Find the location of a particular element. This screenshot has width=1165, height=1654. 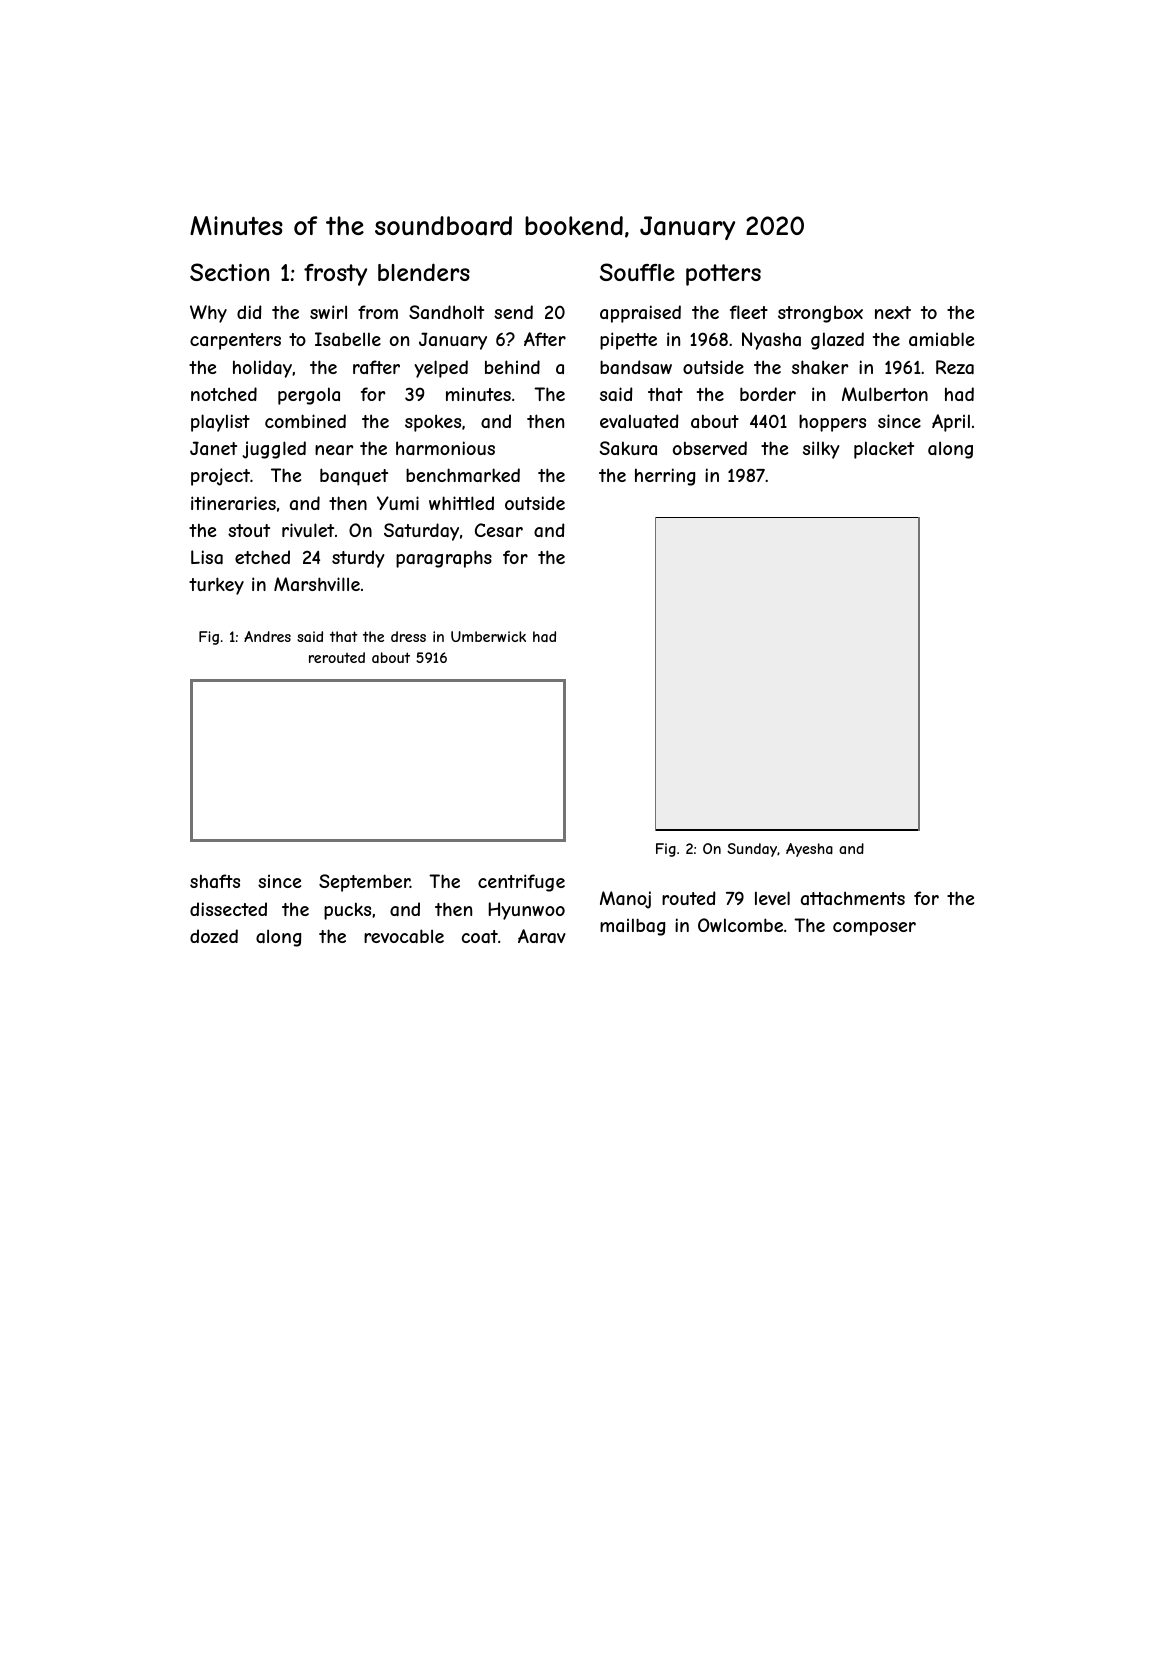

herring is located at coordinates (665, 477).
